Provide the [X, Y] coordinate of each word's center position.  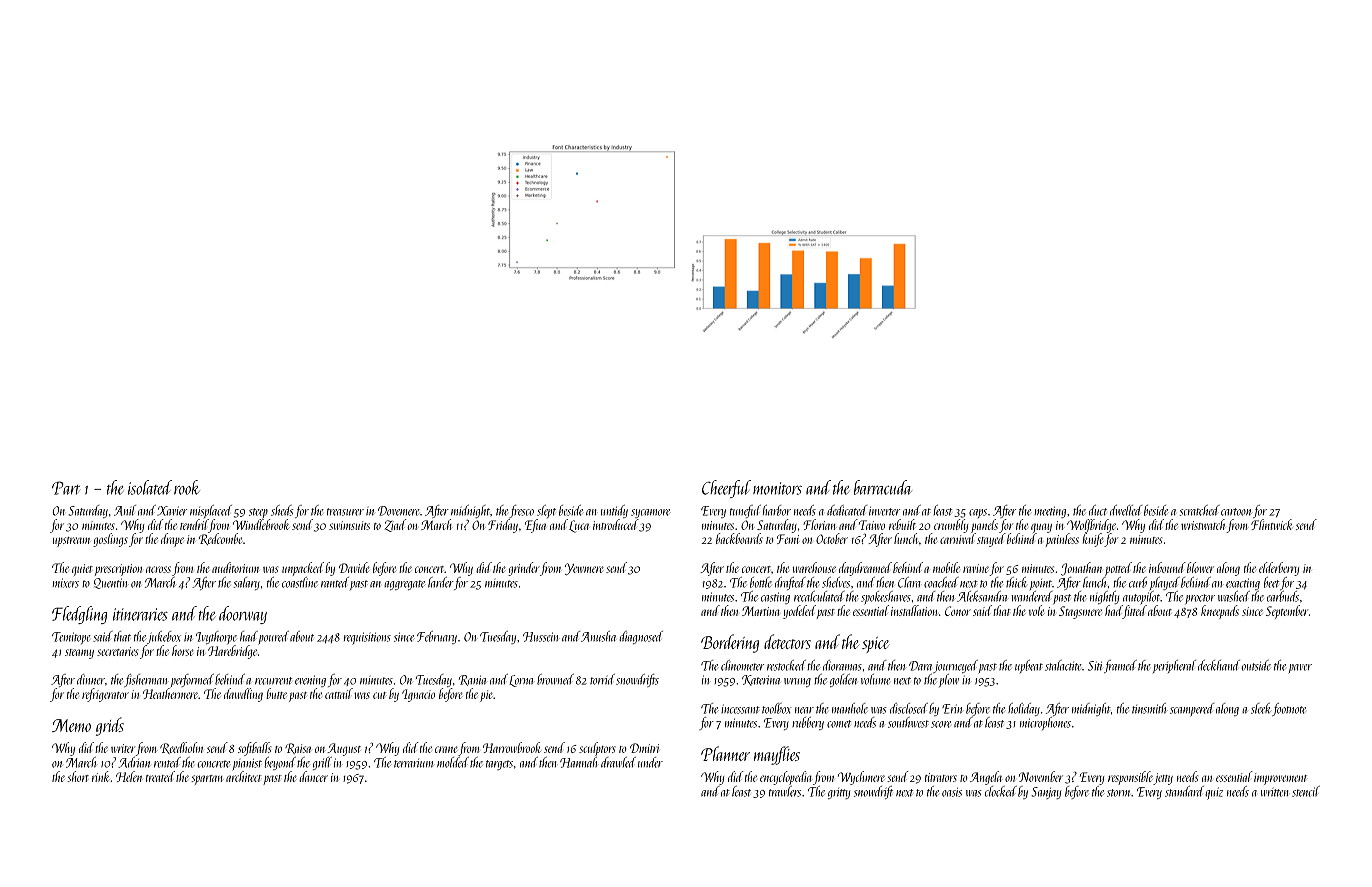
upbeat [1029, 666]
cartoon [1236, 512]
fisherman [145, 680]
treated [160, 776]
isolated [150, 487]
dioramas [842, 665]
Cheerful [726, 489]
